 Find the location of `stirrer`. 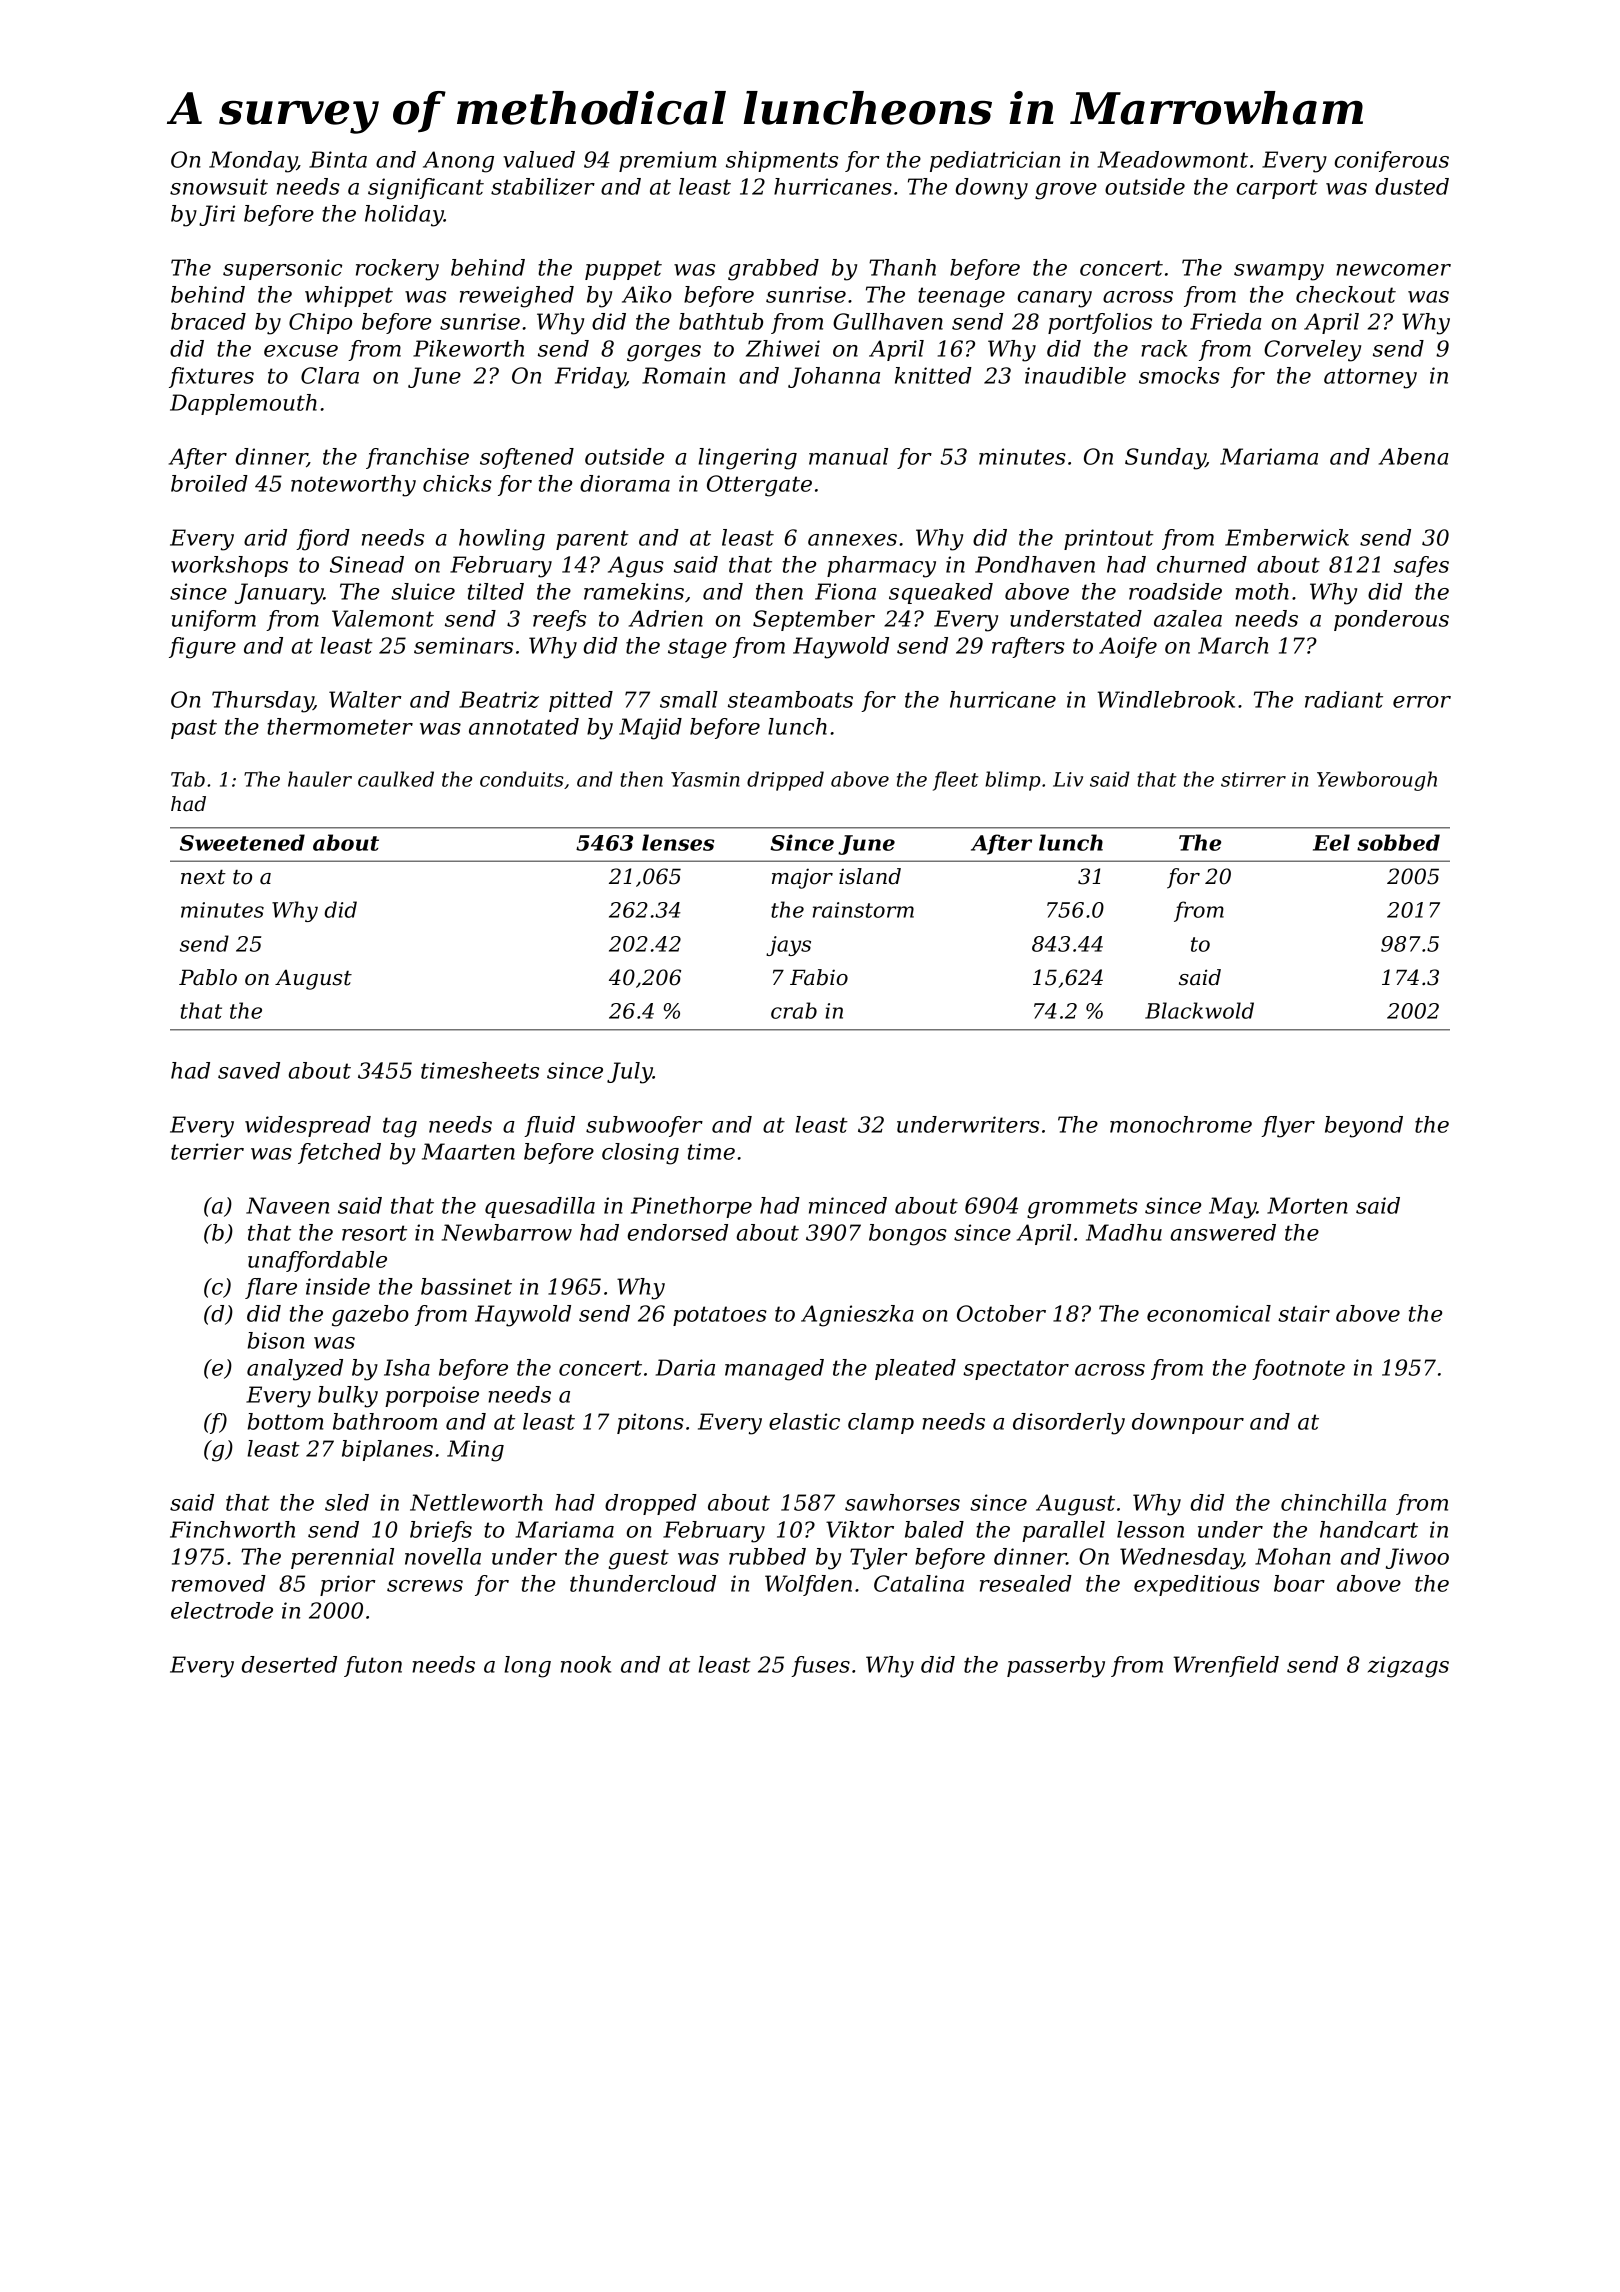

stirrer is located at coordinates (1253, 779).
